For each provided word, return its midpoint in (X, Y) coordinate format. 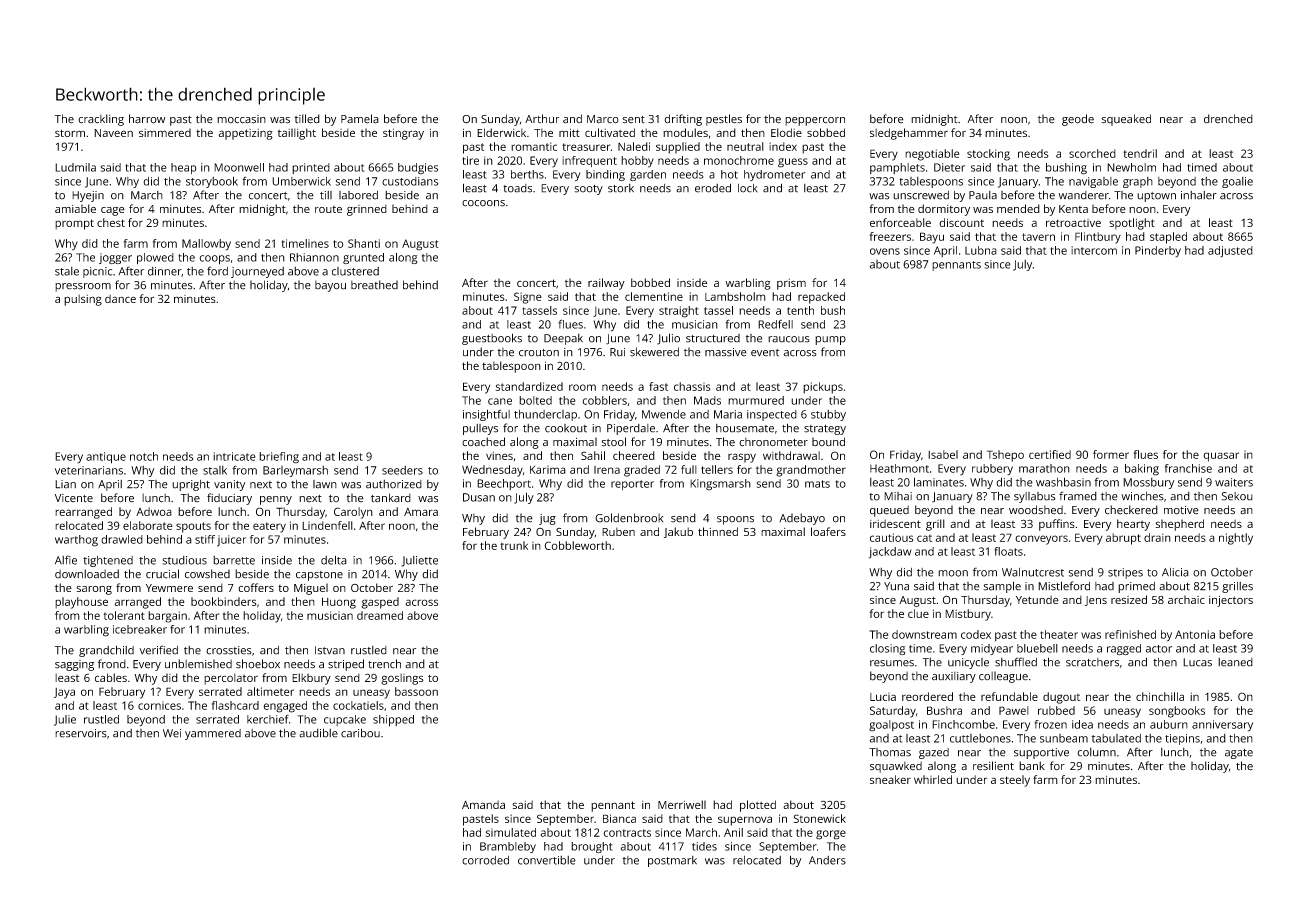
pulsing (83, 300)
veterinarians (89, 470)
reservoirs (81, 733)
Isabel (943, 454)
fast (658, 386)
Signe (528, 298)
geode (1078, 120)
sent (633, 120)
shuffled (1016, 662)
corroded (485, 860)
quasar (1221, 457)
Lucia (883, 697)
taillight (297, 134)
